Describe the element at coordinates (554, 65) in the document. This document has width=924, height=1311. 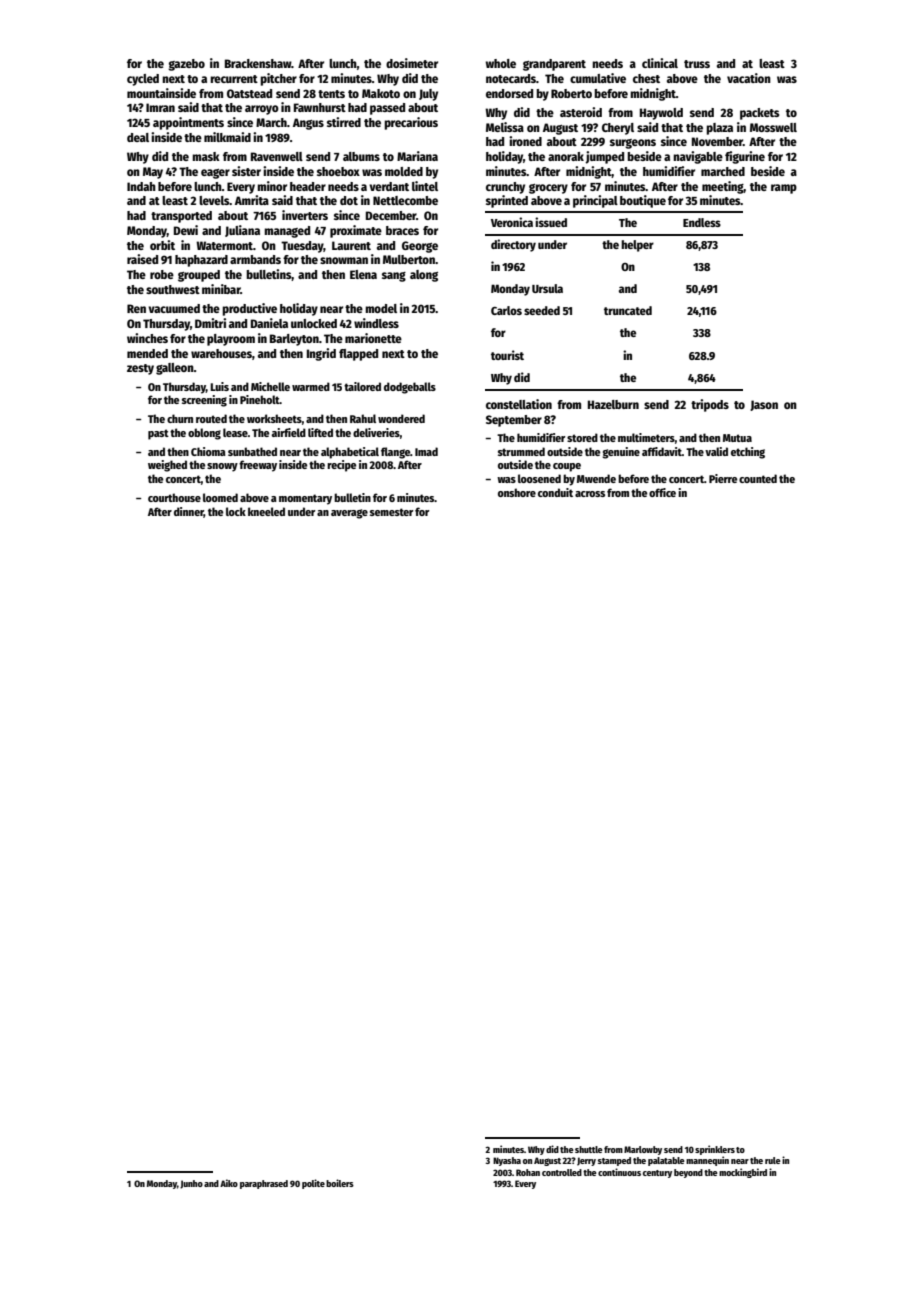
I see `grandparent` at that location.
